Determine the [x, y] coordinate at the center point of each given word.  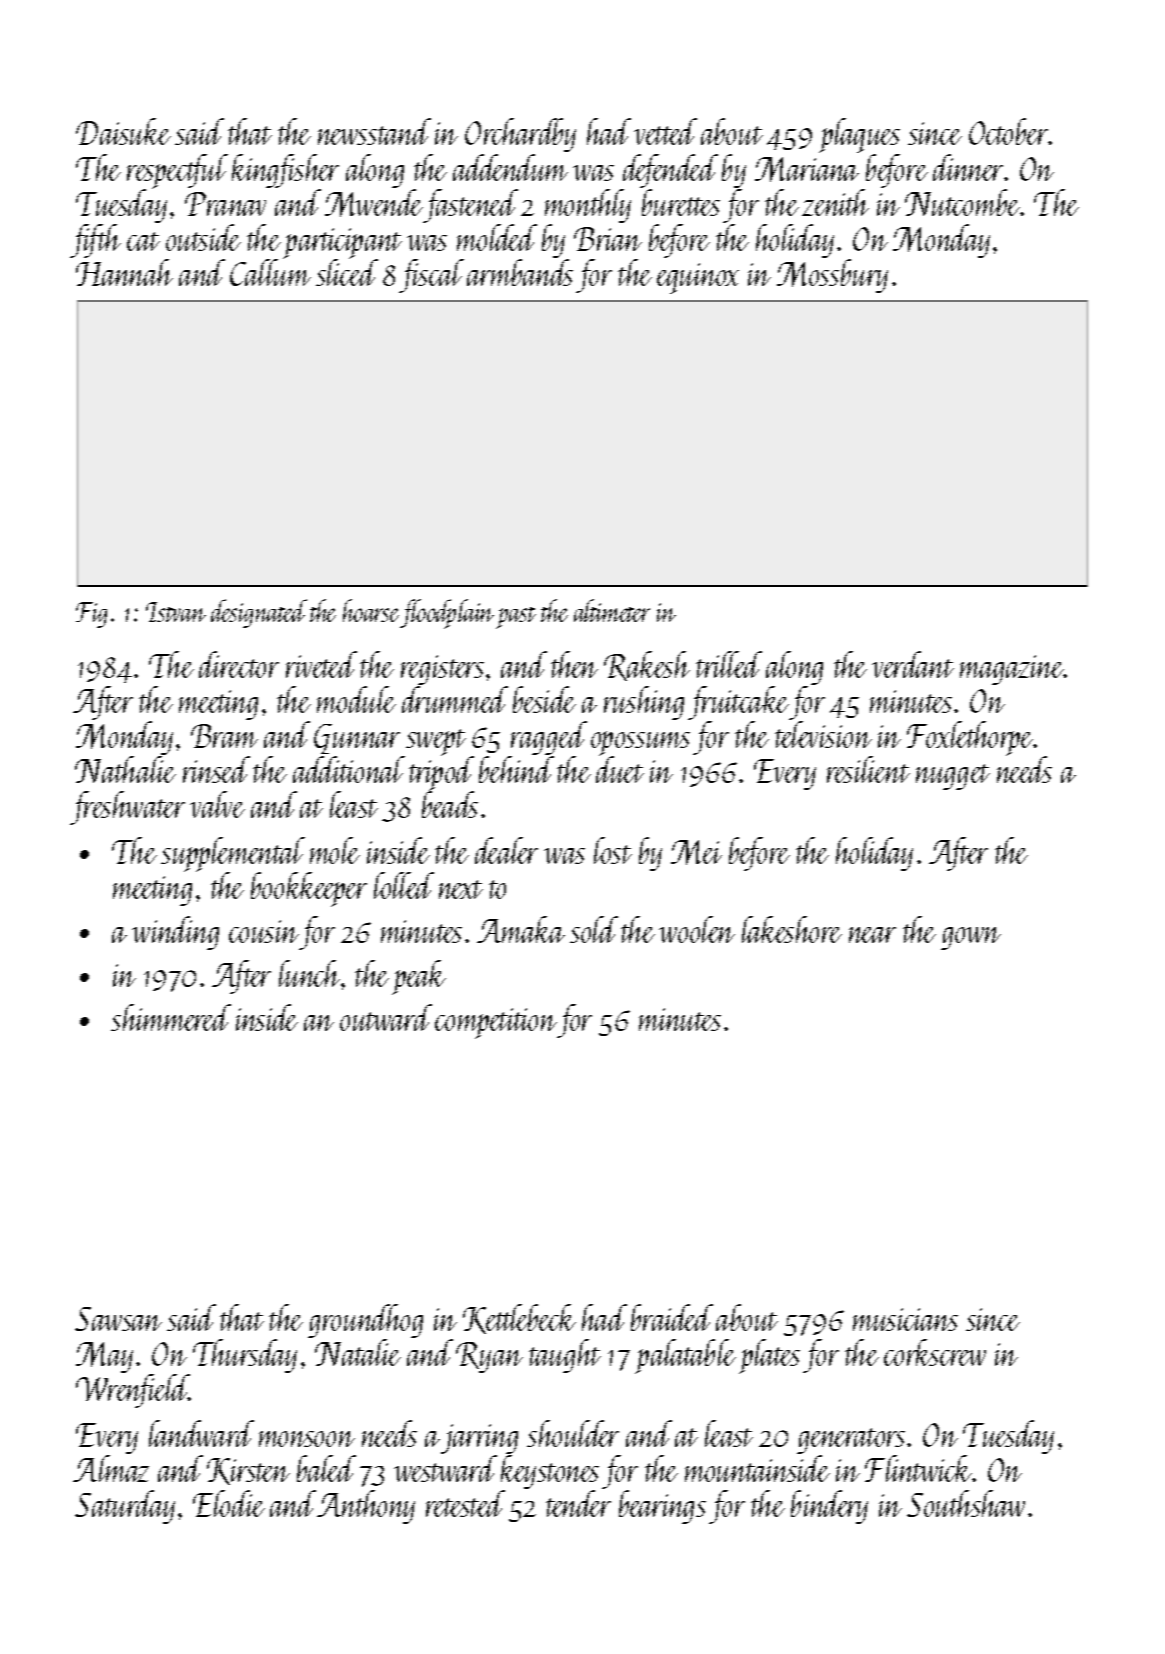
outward [386, 1017]
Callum [270, 272]
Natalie [358, 1352]
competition [496, 1023]
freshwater [127, 808]
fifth [95, 241]
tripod [441, 774]
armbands [520, 272]
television [823, 734]
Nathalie [125, 769]
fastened [471, 206]
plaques [859, 135]
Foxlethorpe [970, 738]
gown [971, 938]
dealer [506, 850]
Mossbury [832, 276]
